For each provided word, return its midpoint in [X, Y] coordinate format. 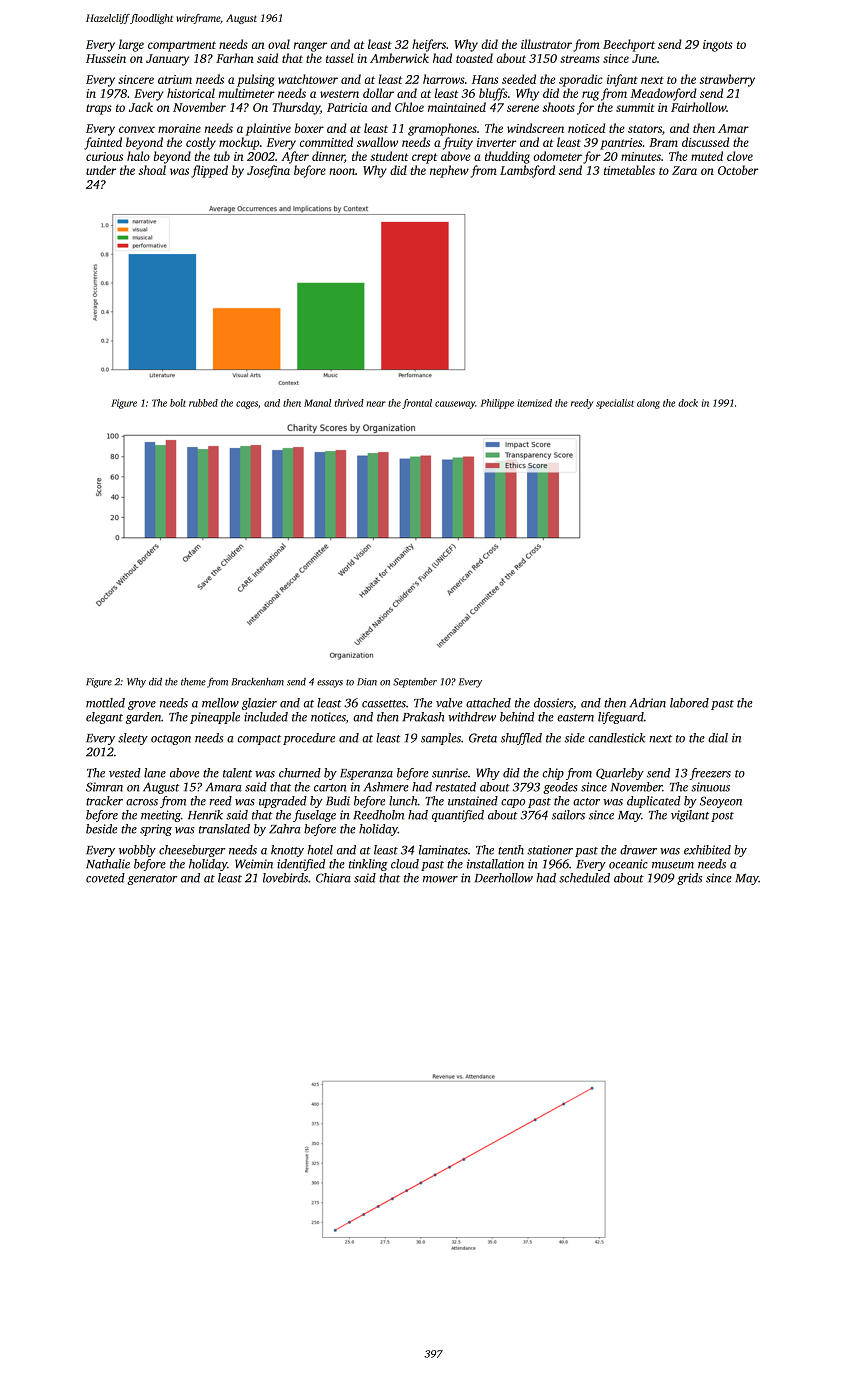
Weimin [254, 864]
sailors [568, 815]
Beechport [629, 45]
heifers [429, 45]
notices [328, 717]
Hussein [106, 58]
